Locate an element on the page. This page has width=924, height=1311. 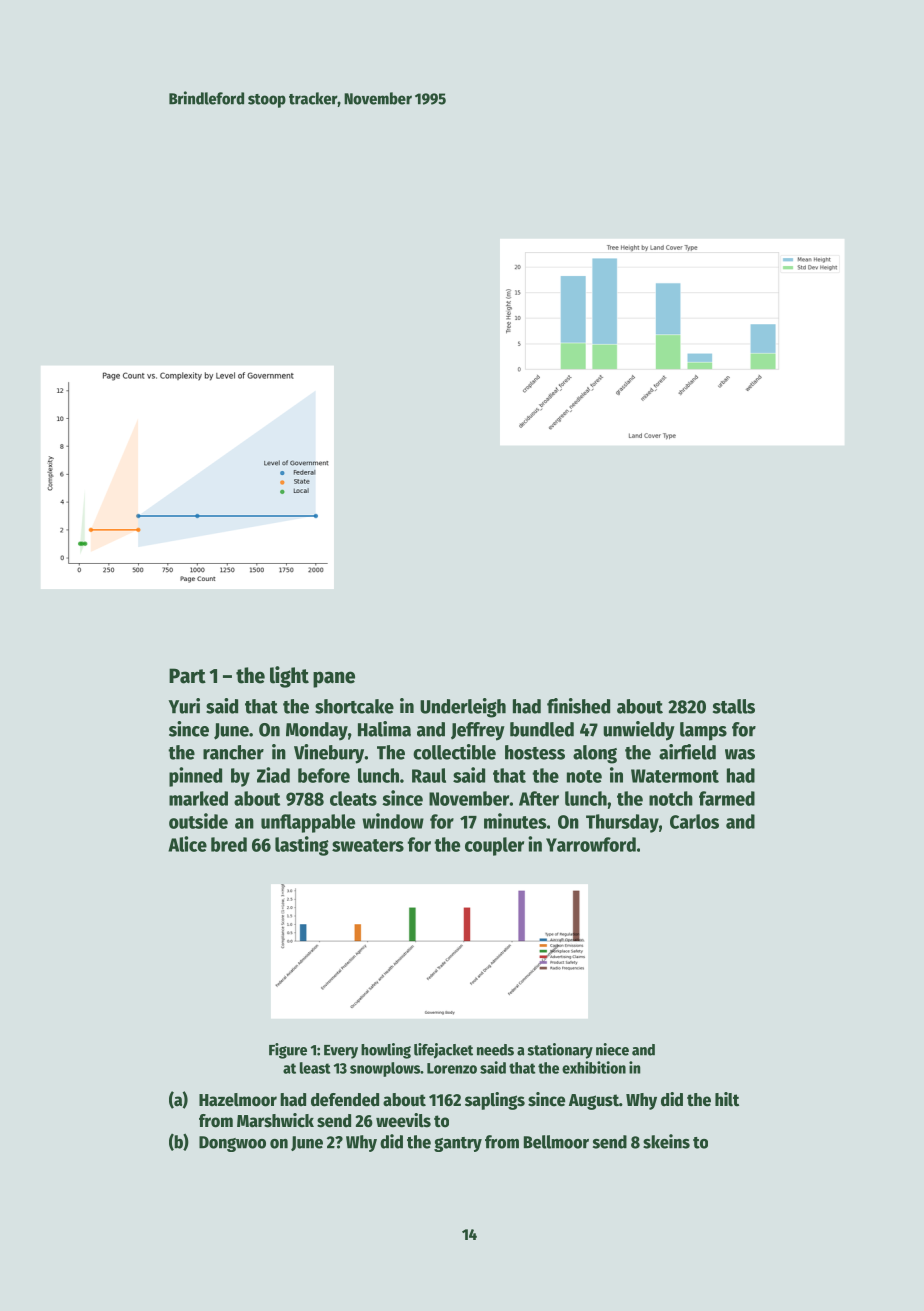
Alice is located at coordinates (187, 844).
